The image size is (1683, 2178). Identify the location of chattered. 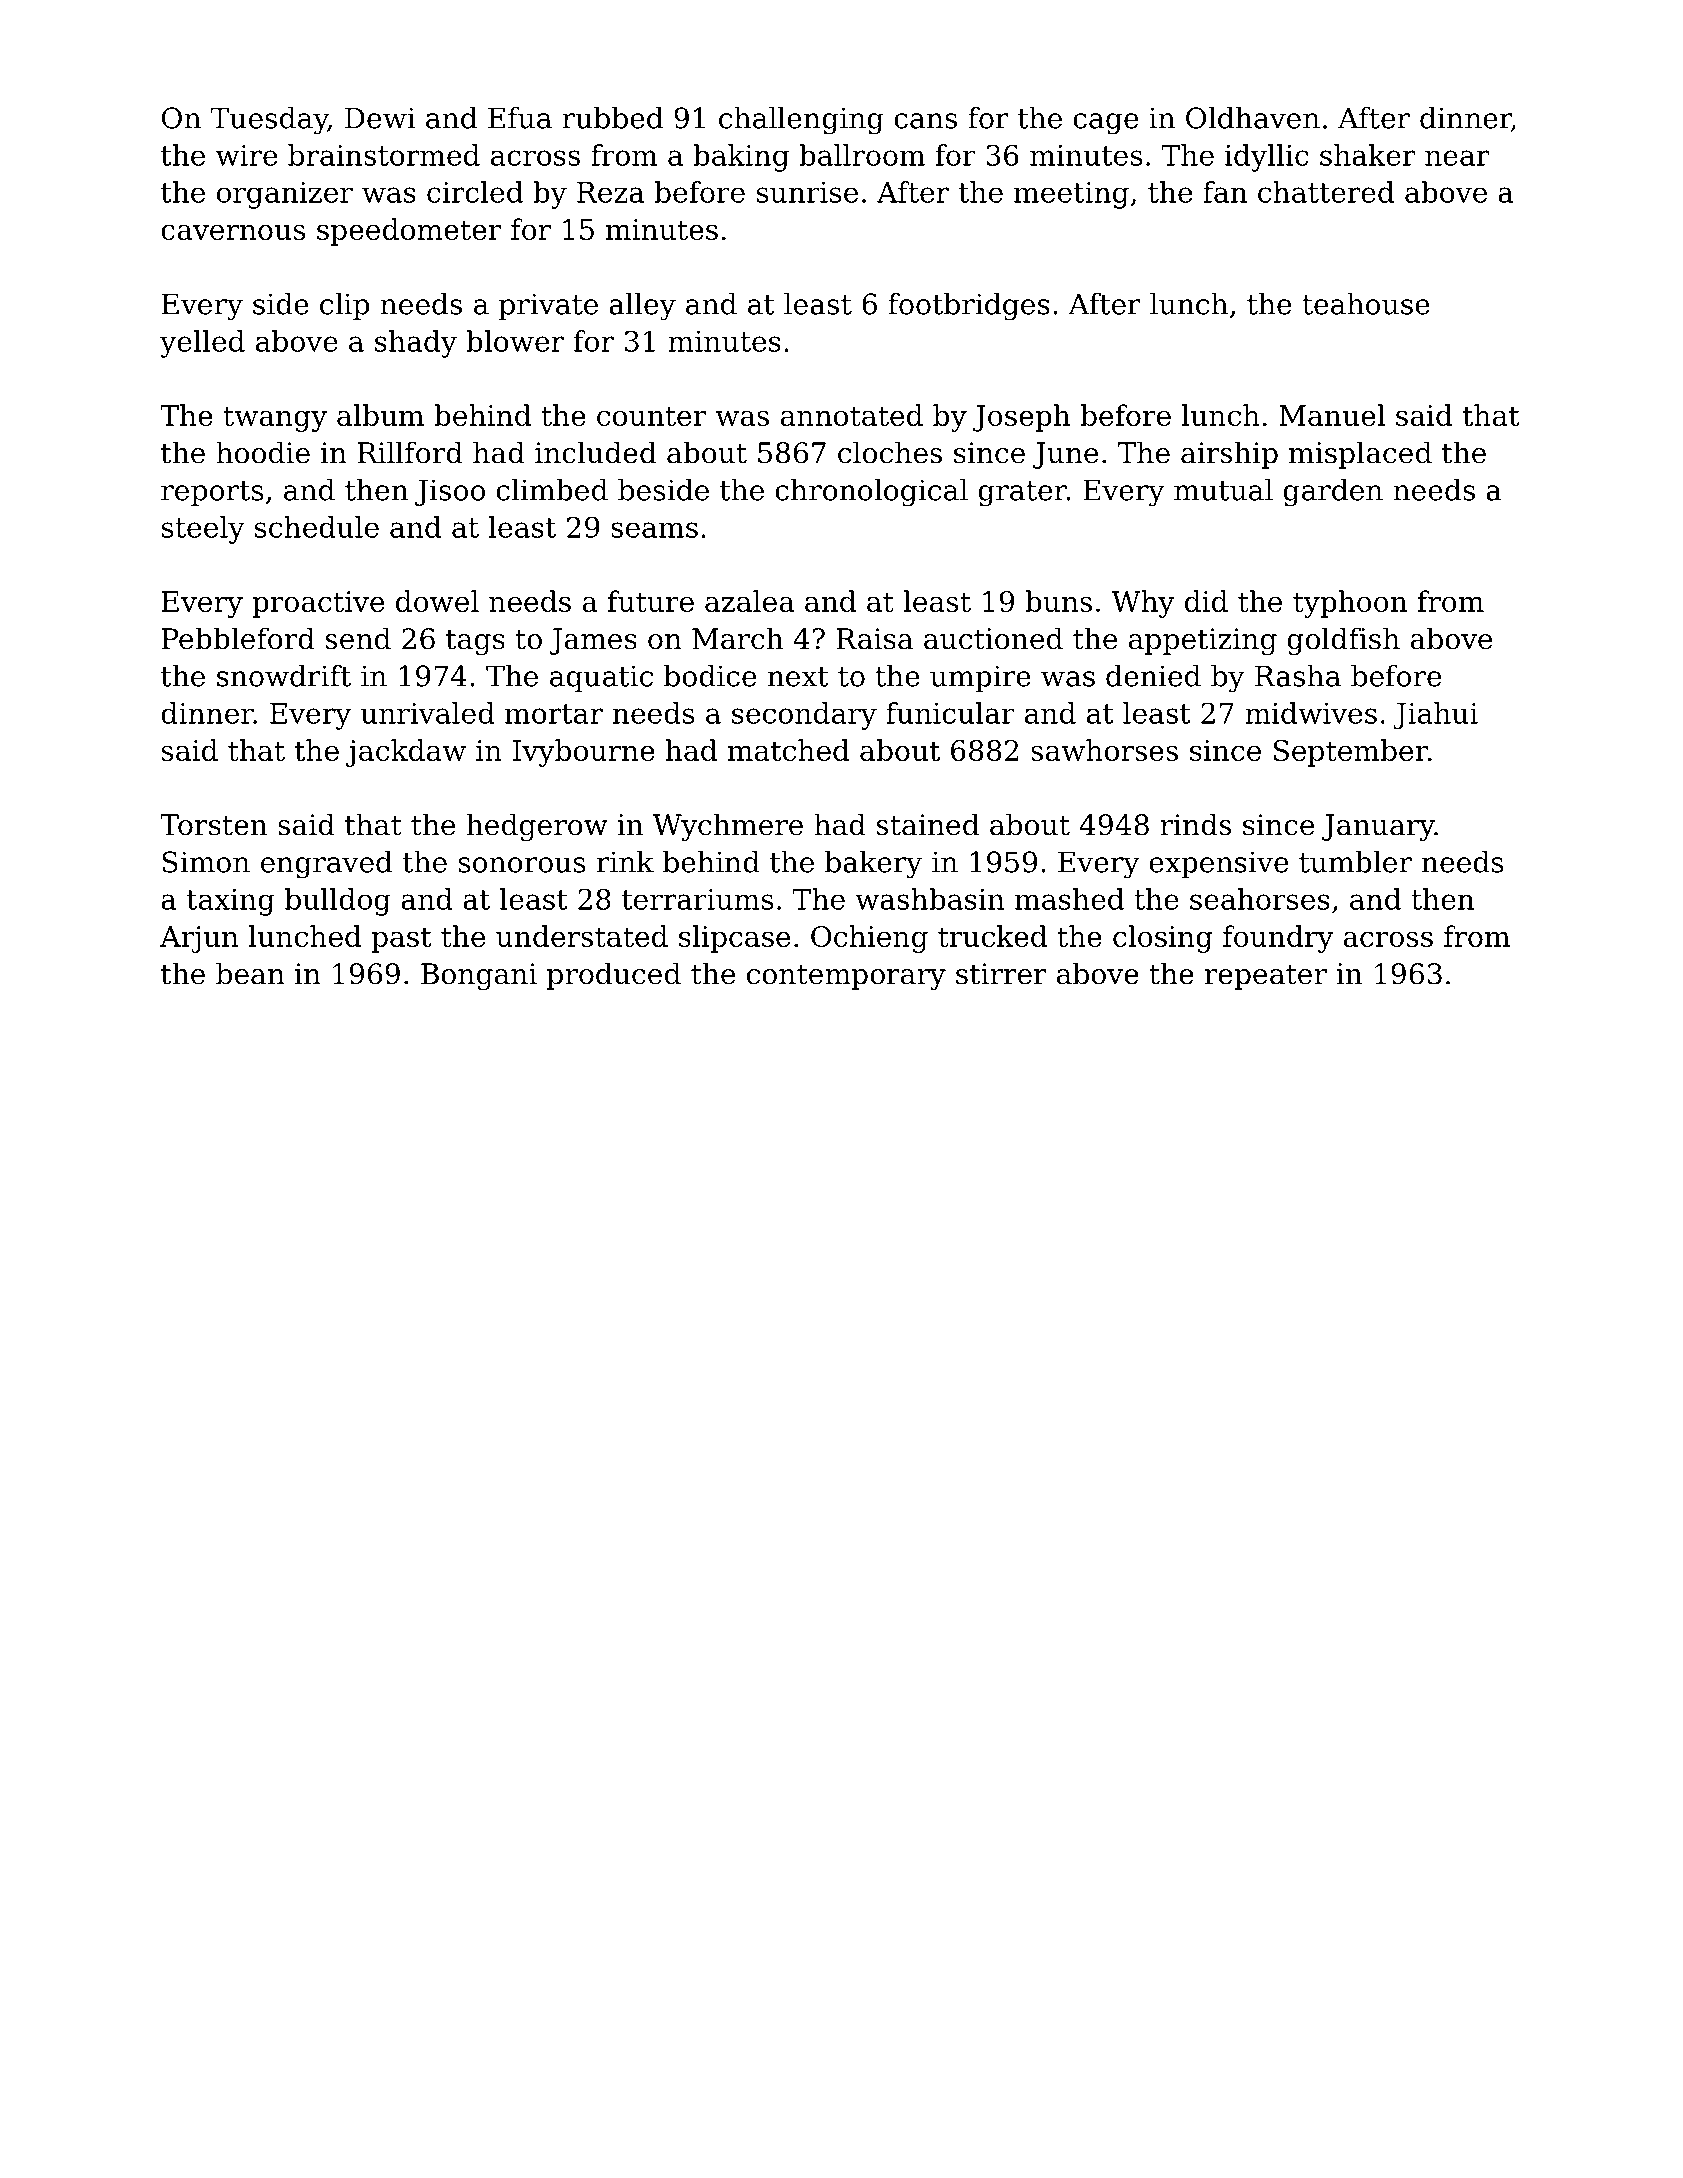
(1326, 192).
